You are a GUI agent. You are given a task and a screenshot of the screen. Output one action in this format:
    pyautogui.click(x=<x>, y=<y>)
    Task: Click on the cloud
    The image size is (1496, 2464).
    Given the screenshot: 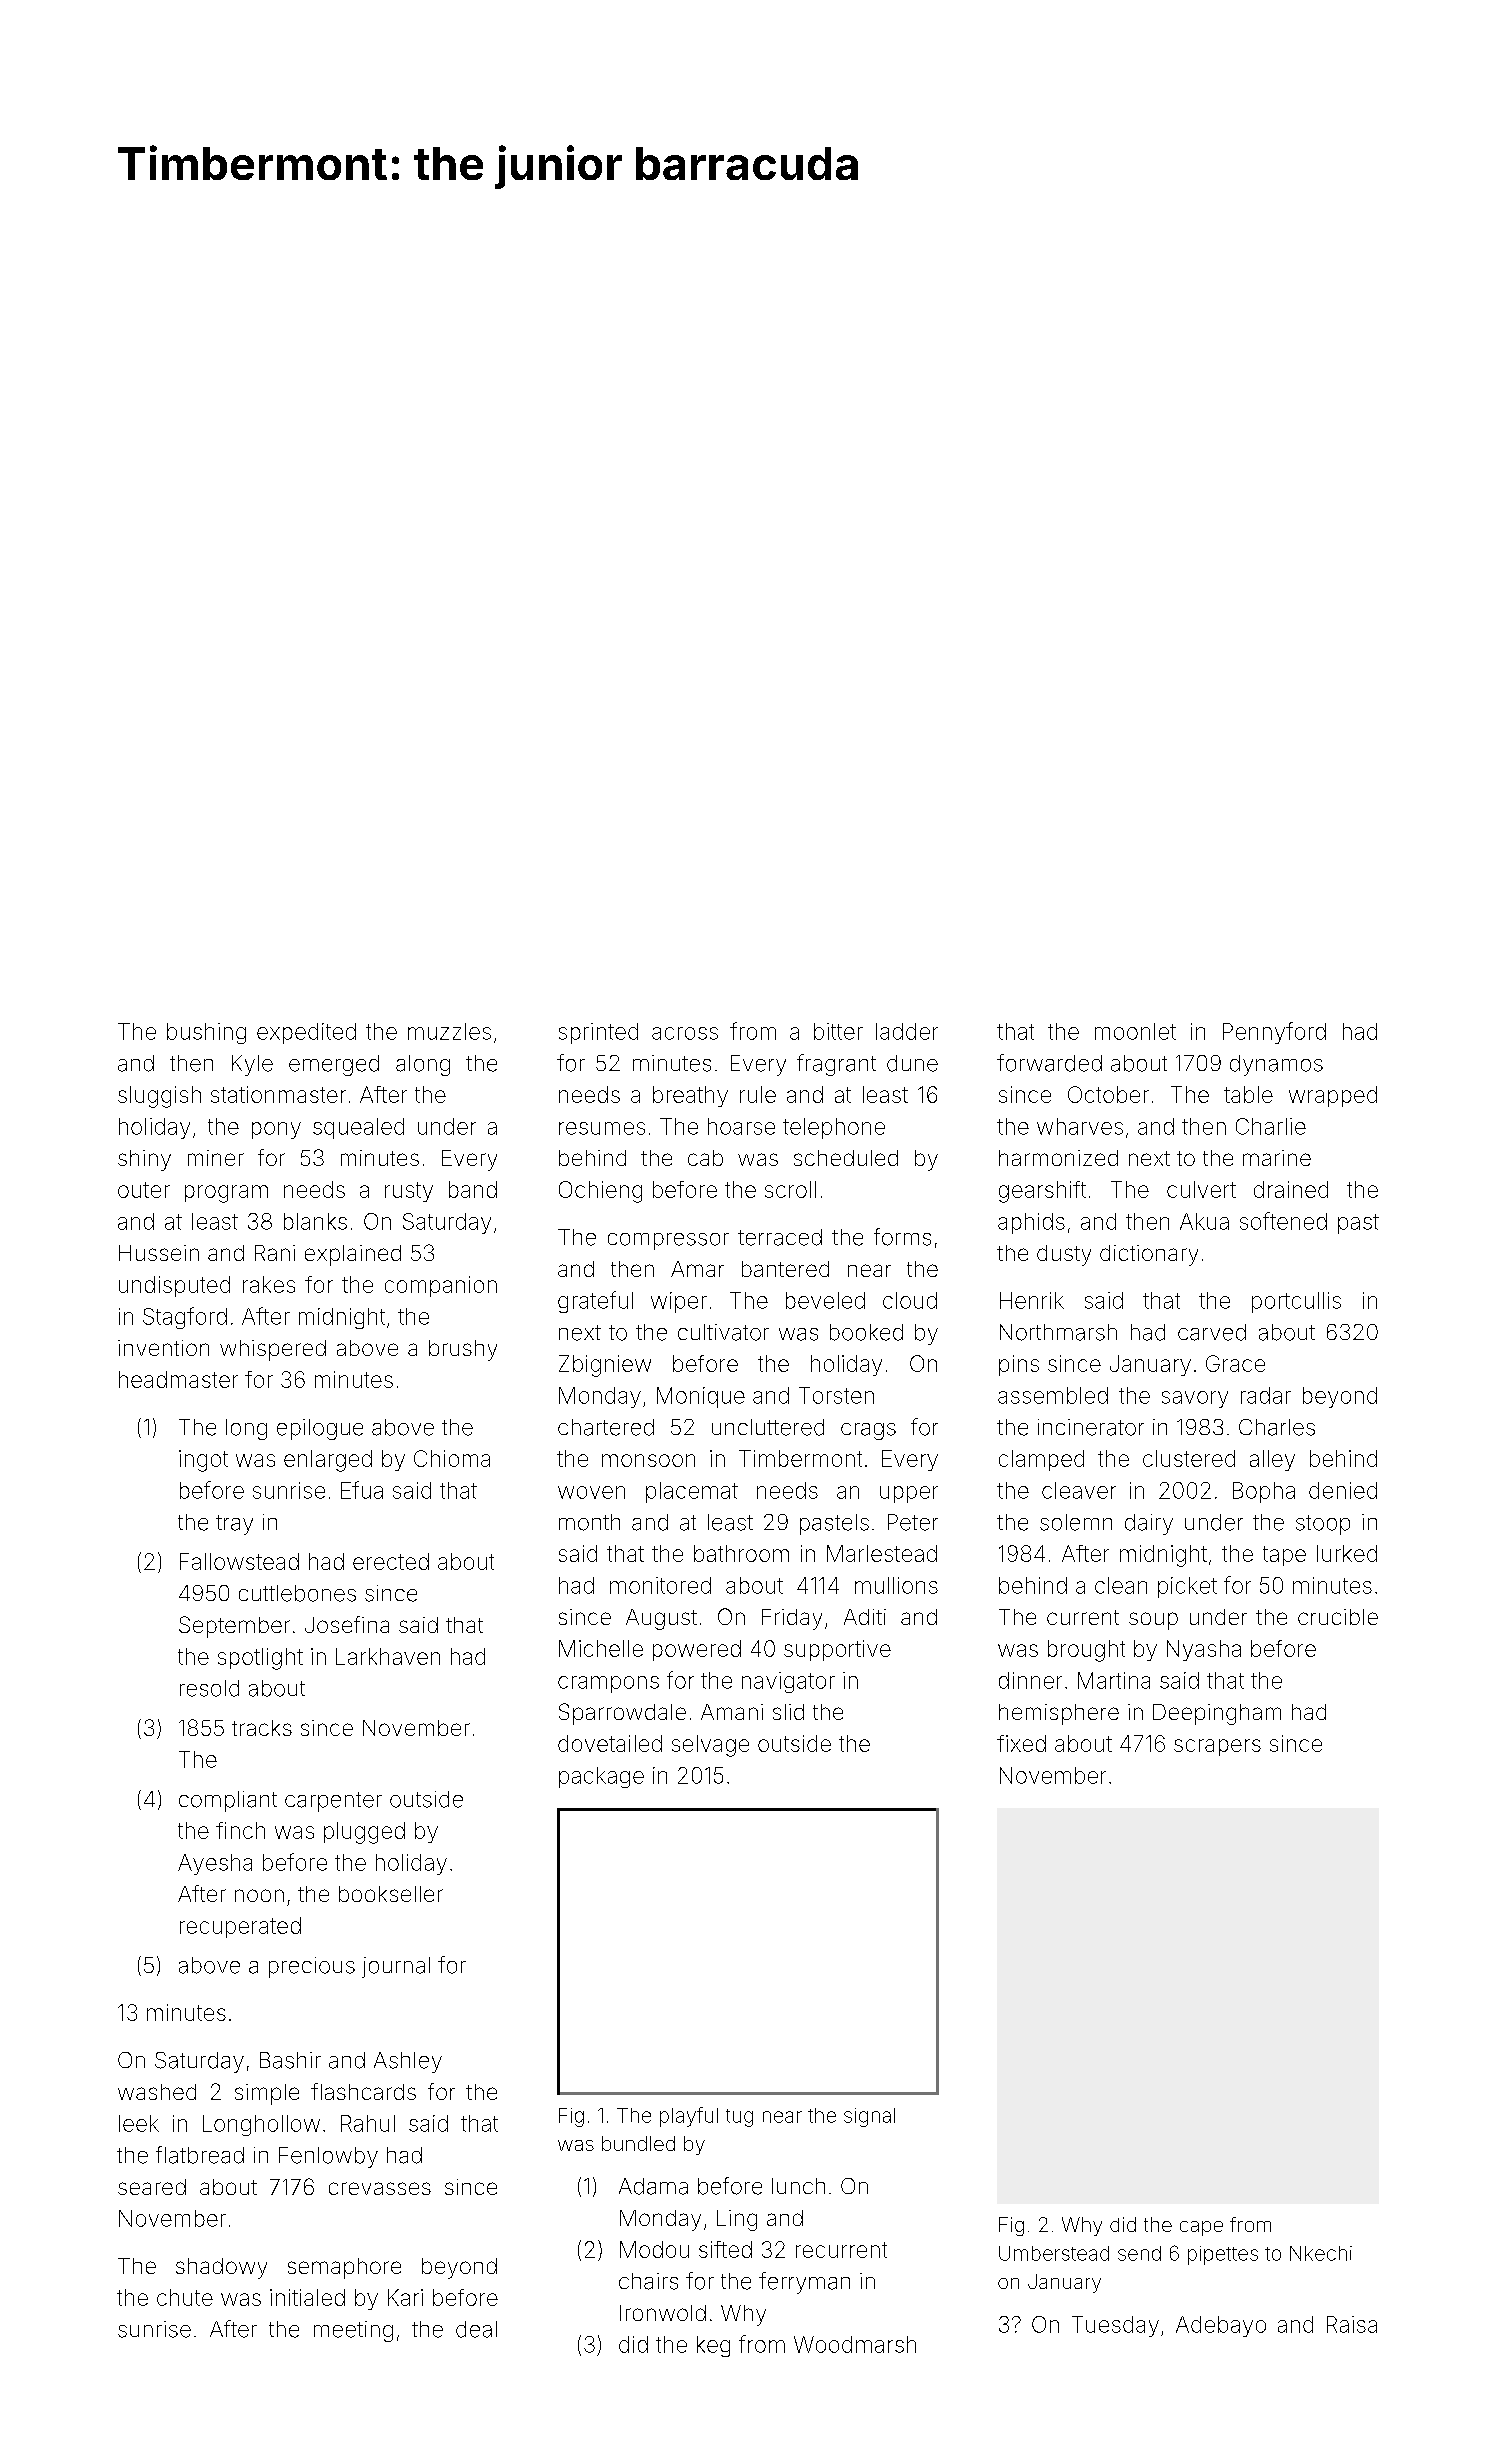 What is the action you would take?
    pyautogui.click(x=910, y=1300)
